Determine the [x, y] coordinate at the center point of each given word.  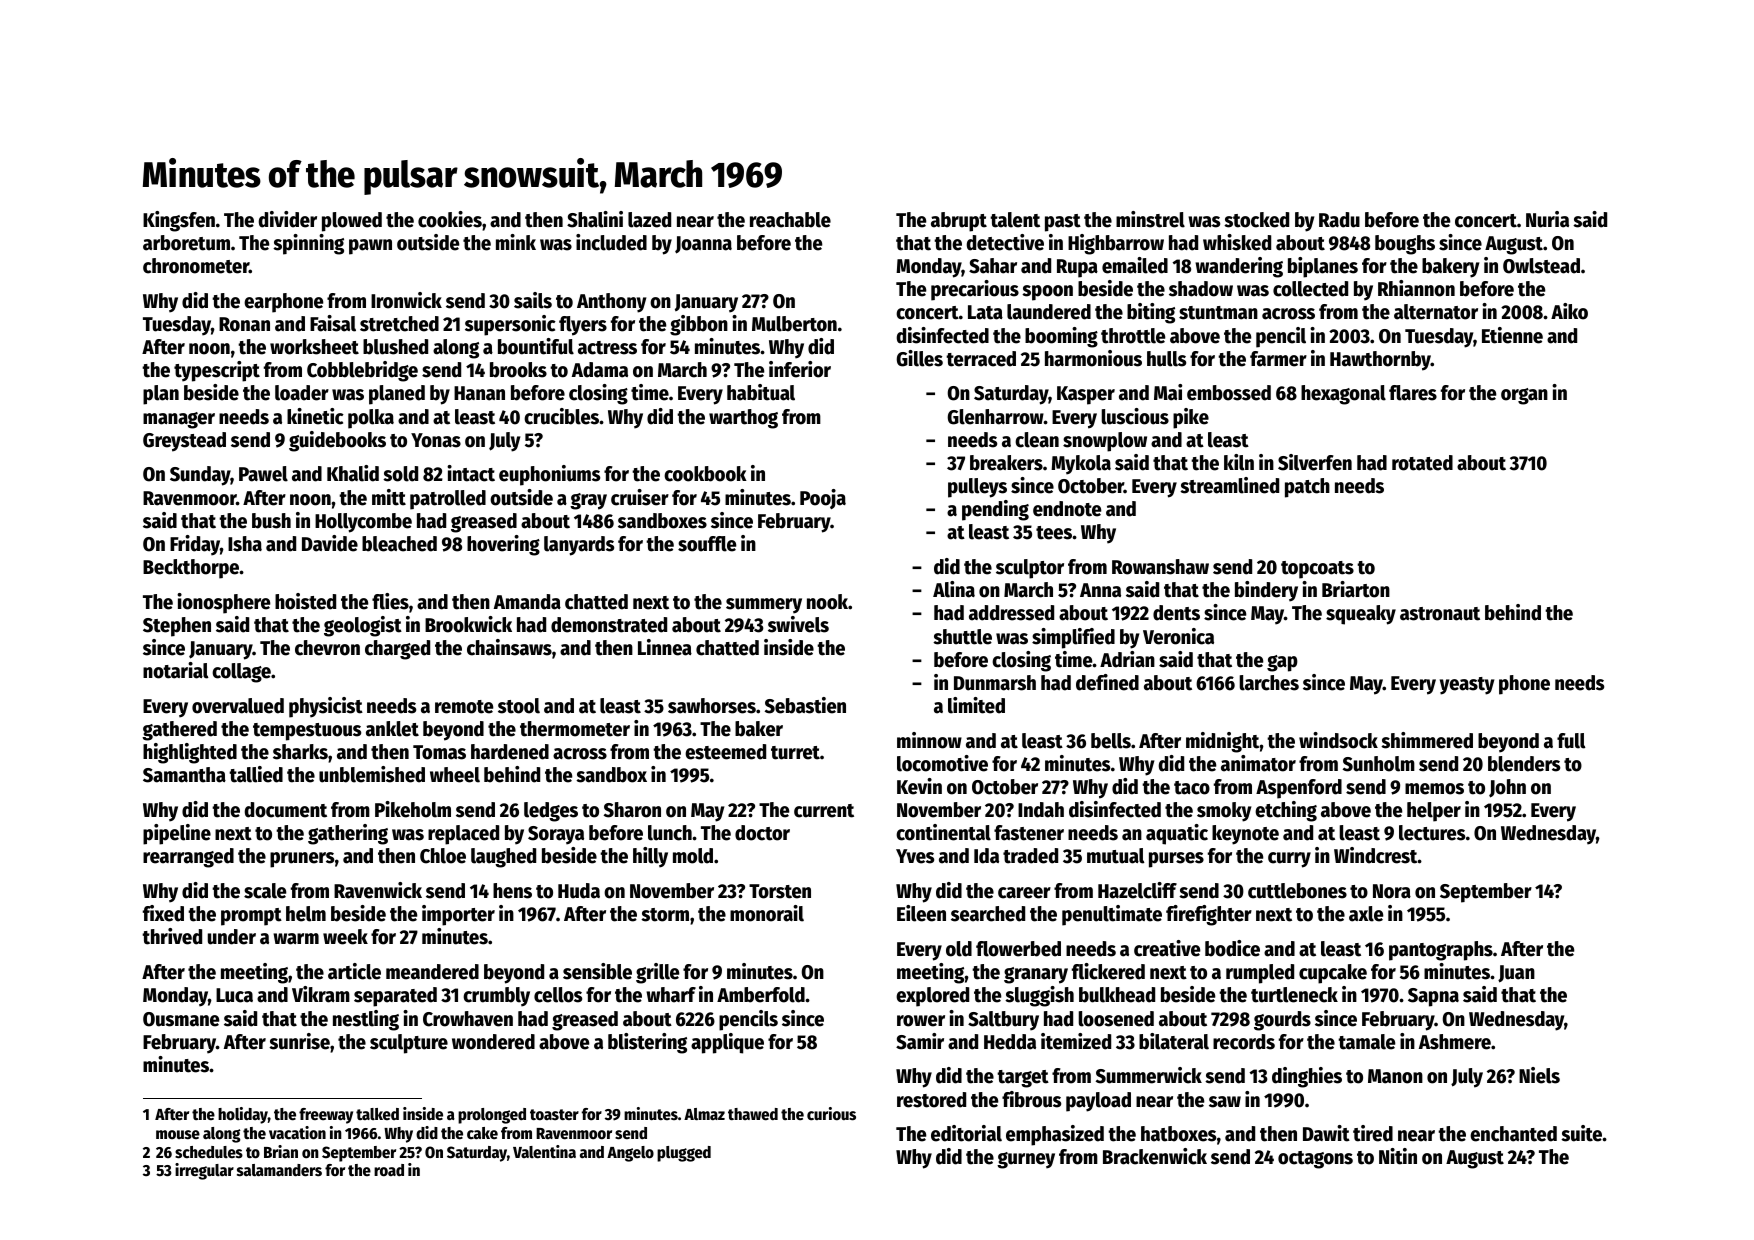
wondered [493, 1042]
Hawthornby [1380, 361]
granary [1036, 975]
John [1507, 788]
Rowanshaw [1160, 567]
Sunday [200, 476]
